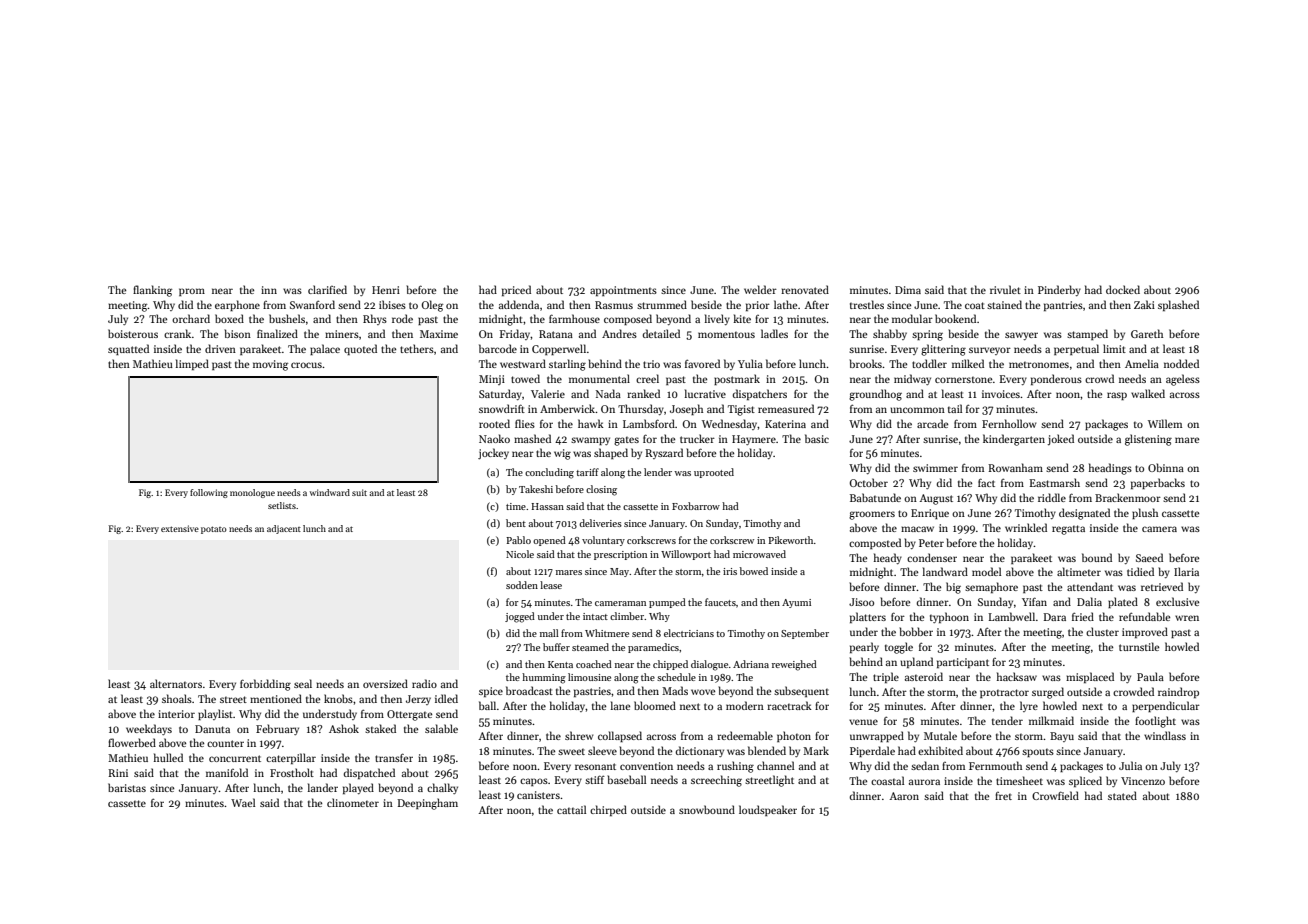 The width and height of the image is (1308, 924). What do you see at coordinates (191, 318) in the image?
I see `orchard` at bounding box center [191, 318].
